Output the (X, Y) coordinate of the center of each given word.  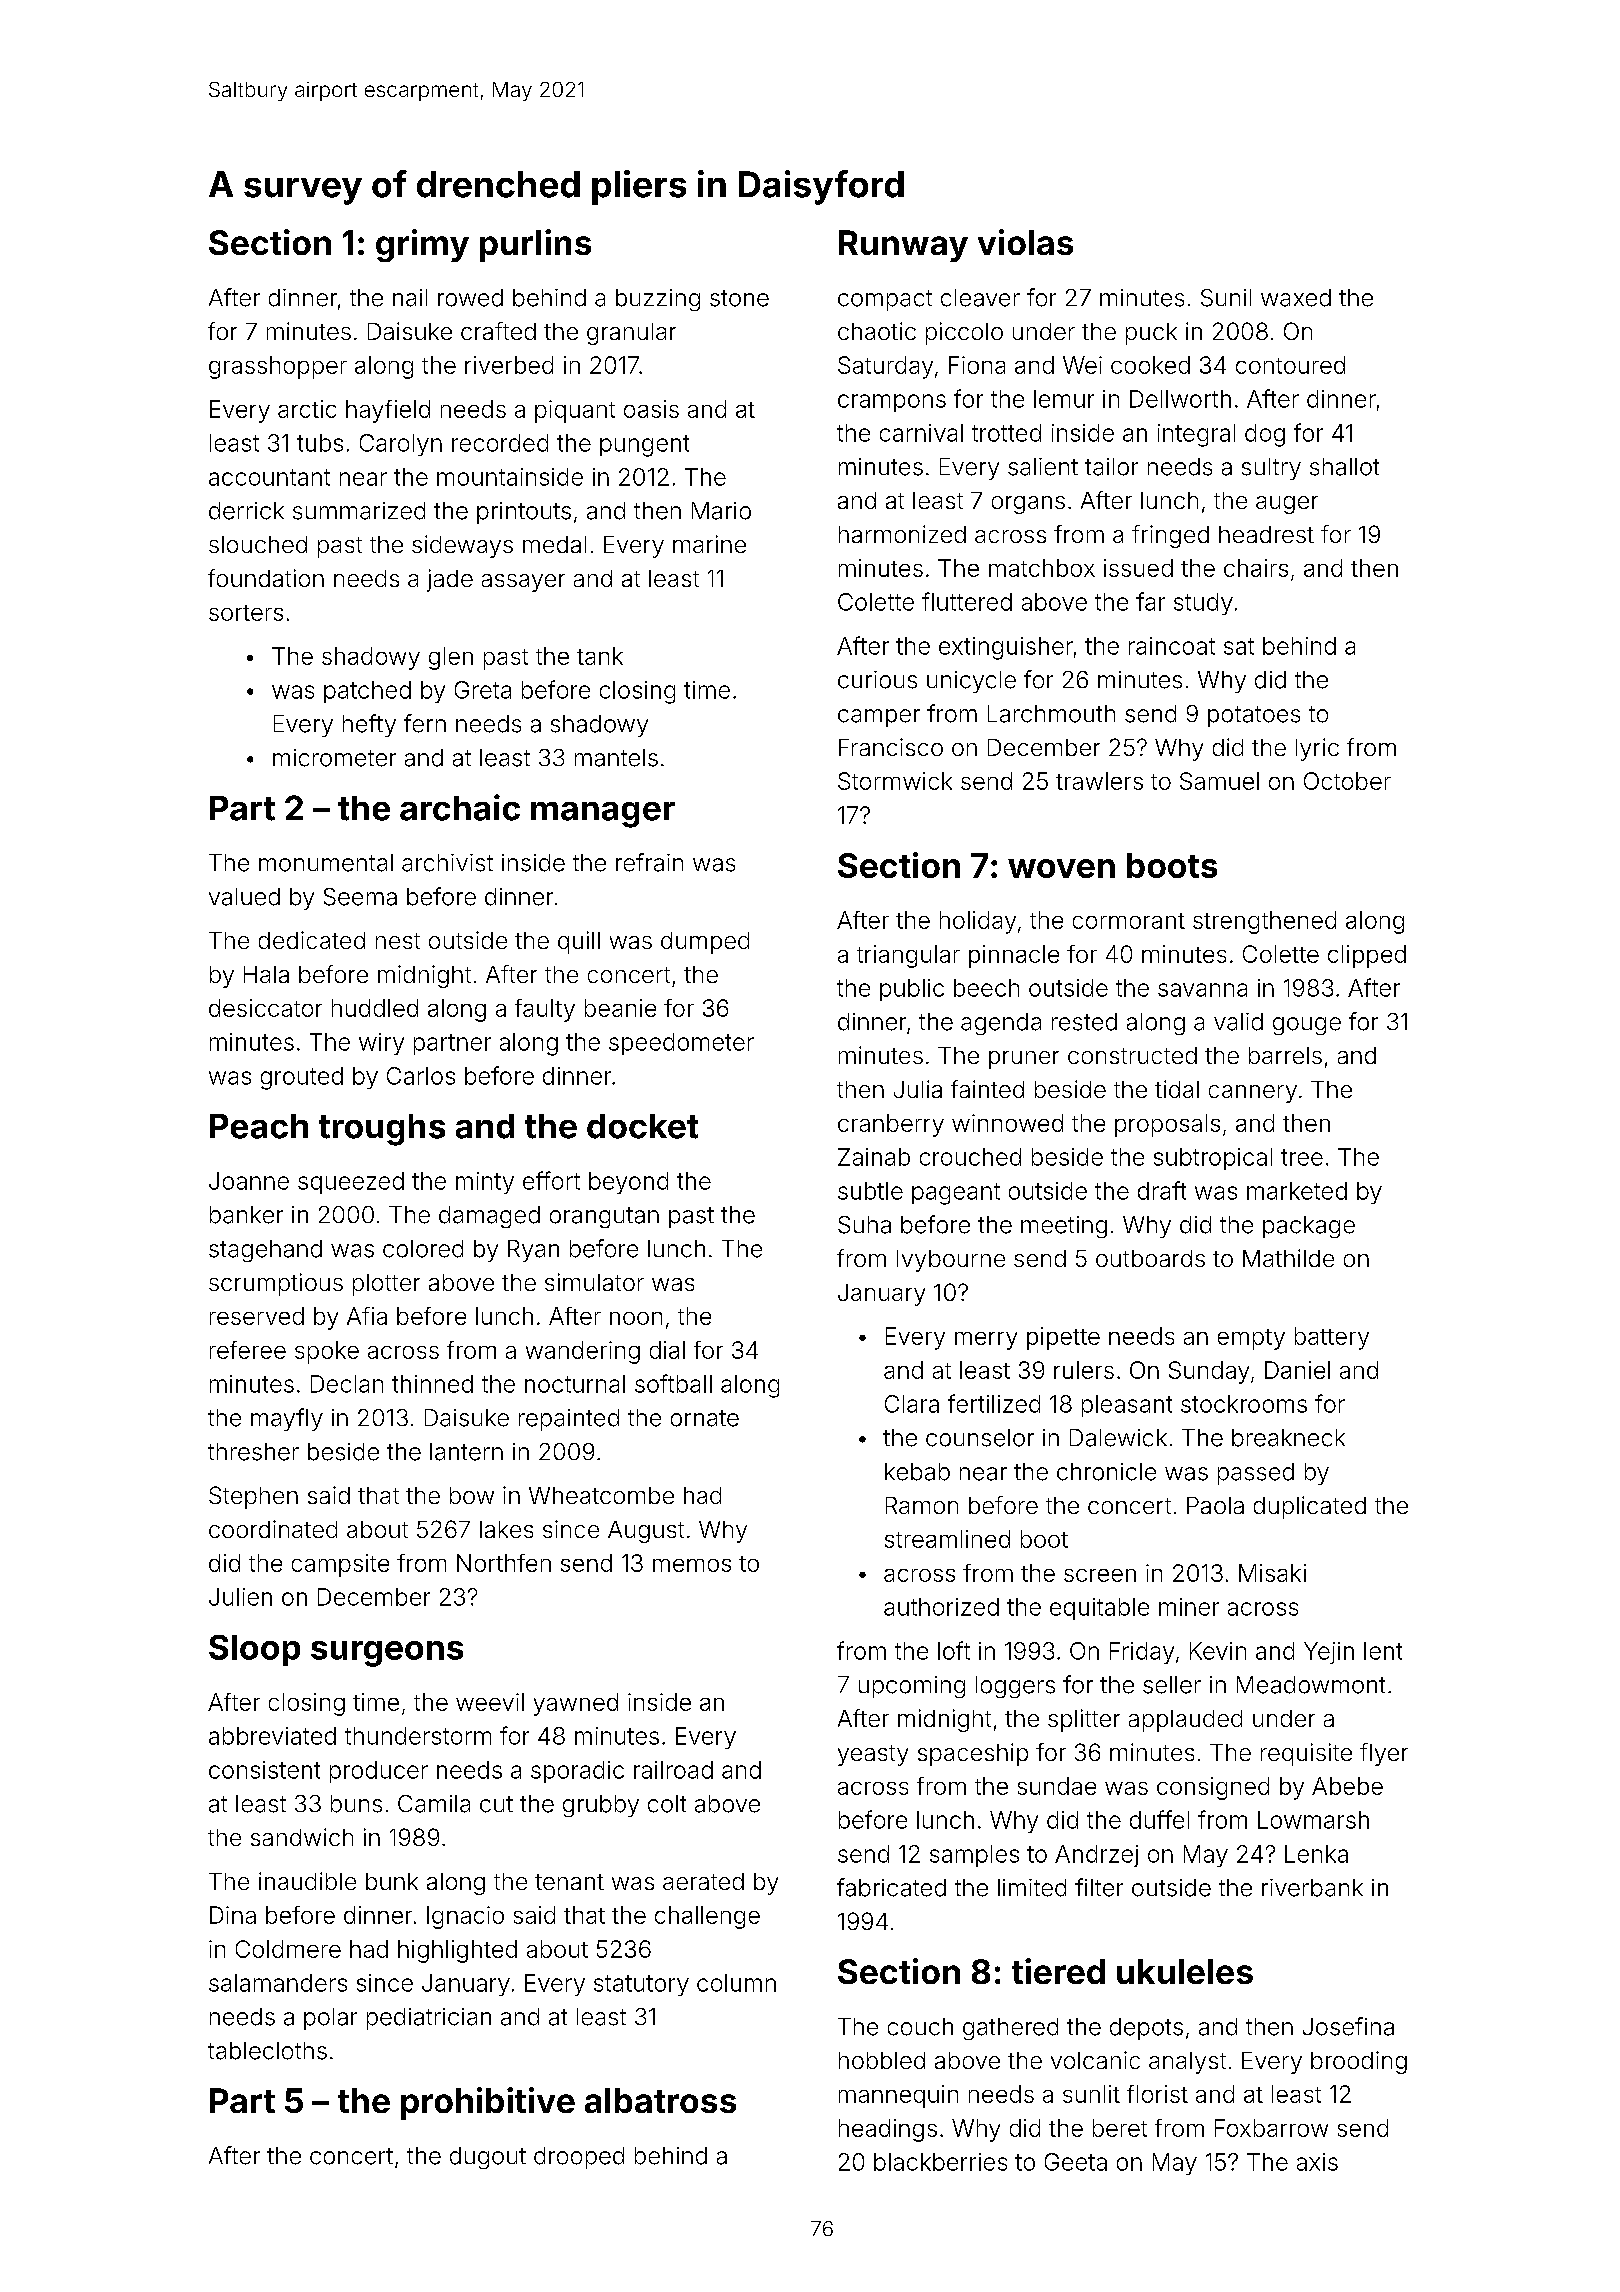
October (1347, 781)
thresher (253, 1452)
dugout (488, 2158)
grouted (302, 1078)
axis (1317, 2162)
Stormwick (895, 781)
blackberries (940, 2162)
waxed (1296, 298)
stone (739, 298)
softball (673, 1383)
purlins (535, 245)
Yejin (1329, 1653)
